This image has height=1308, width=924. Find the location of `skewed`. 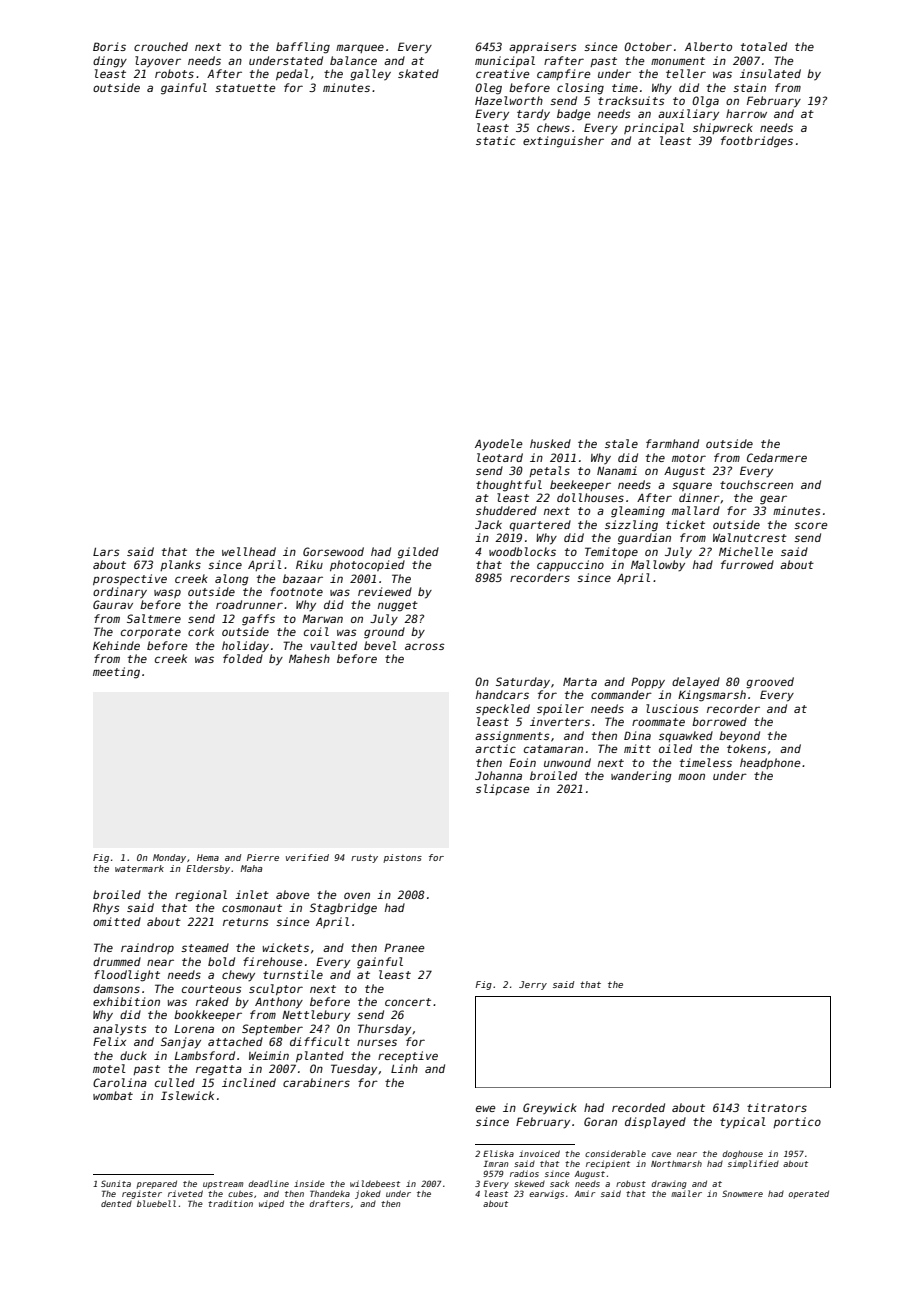

skewed is located at coordinates (529, 1184).
